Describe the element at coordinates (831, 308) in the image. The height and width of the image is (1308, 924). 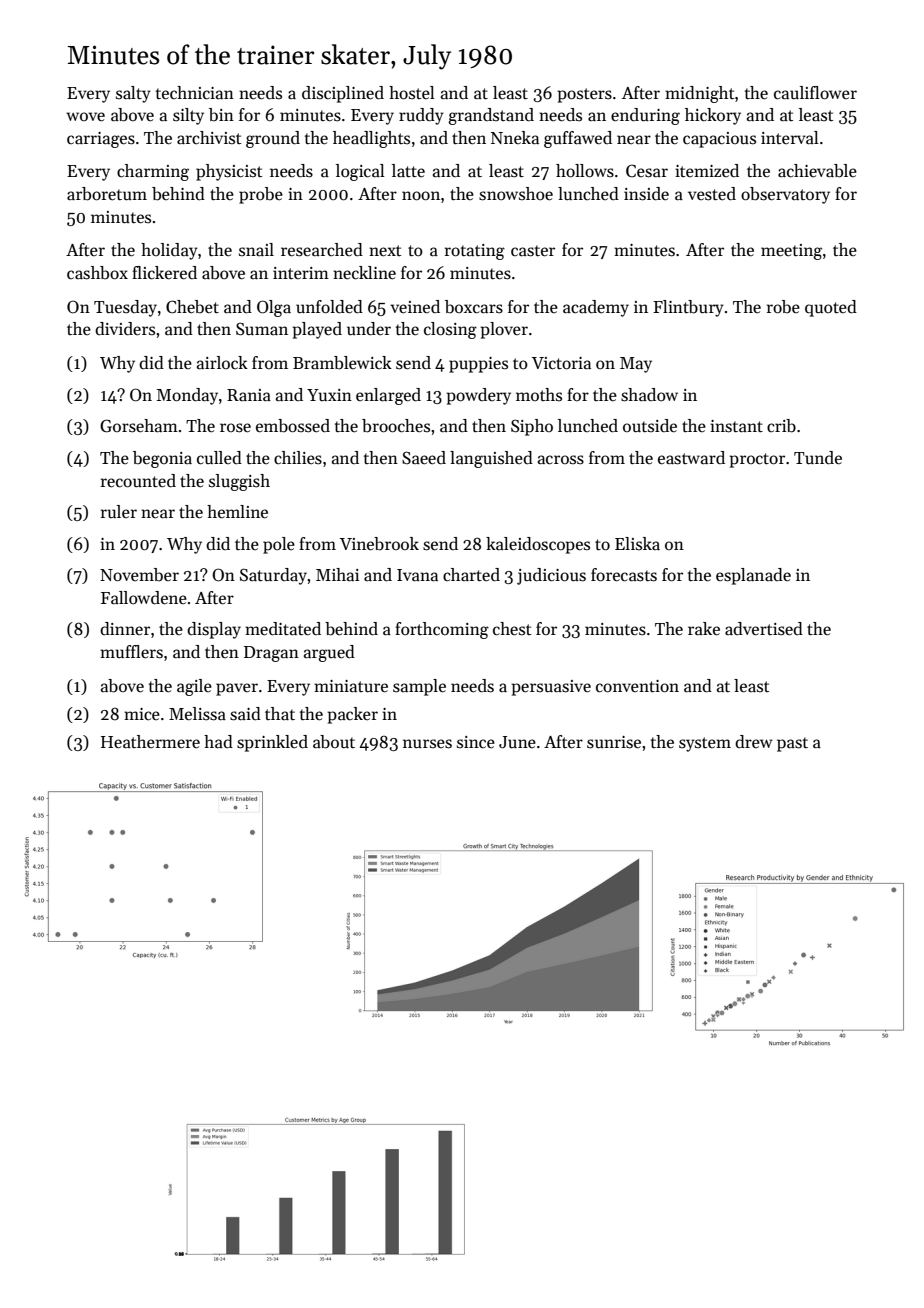
I see `quoted` at that location.
